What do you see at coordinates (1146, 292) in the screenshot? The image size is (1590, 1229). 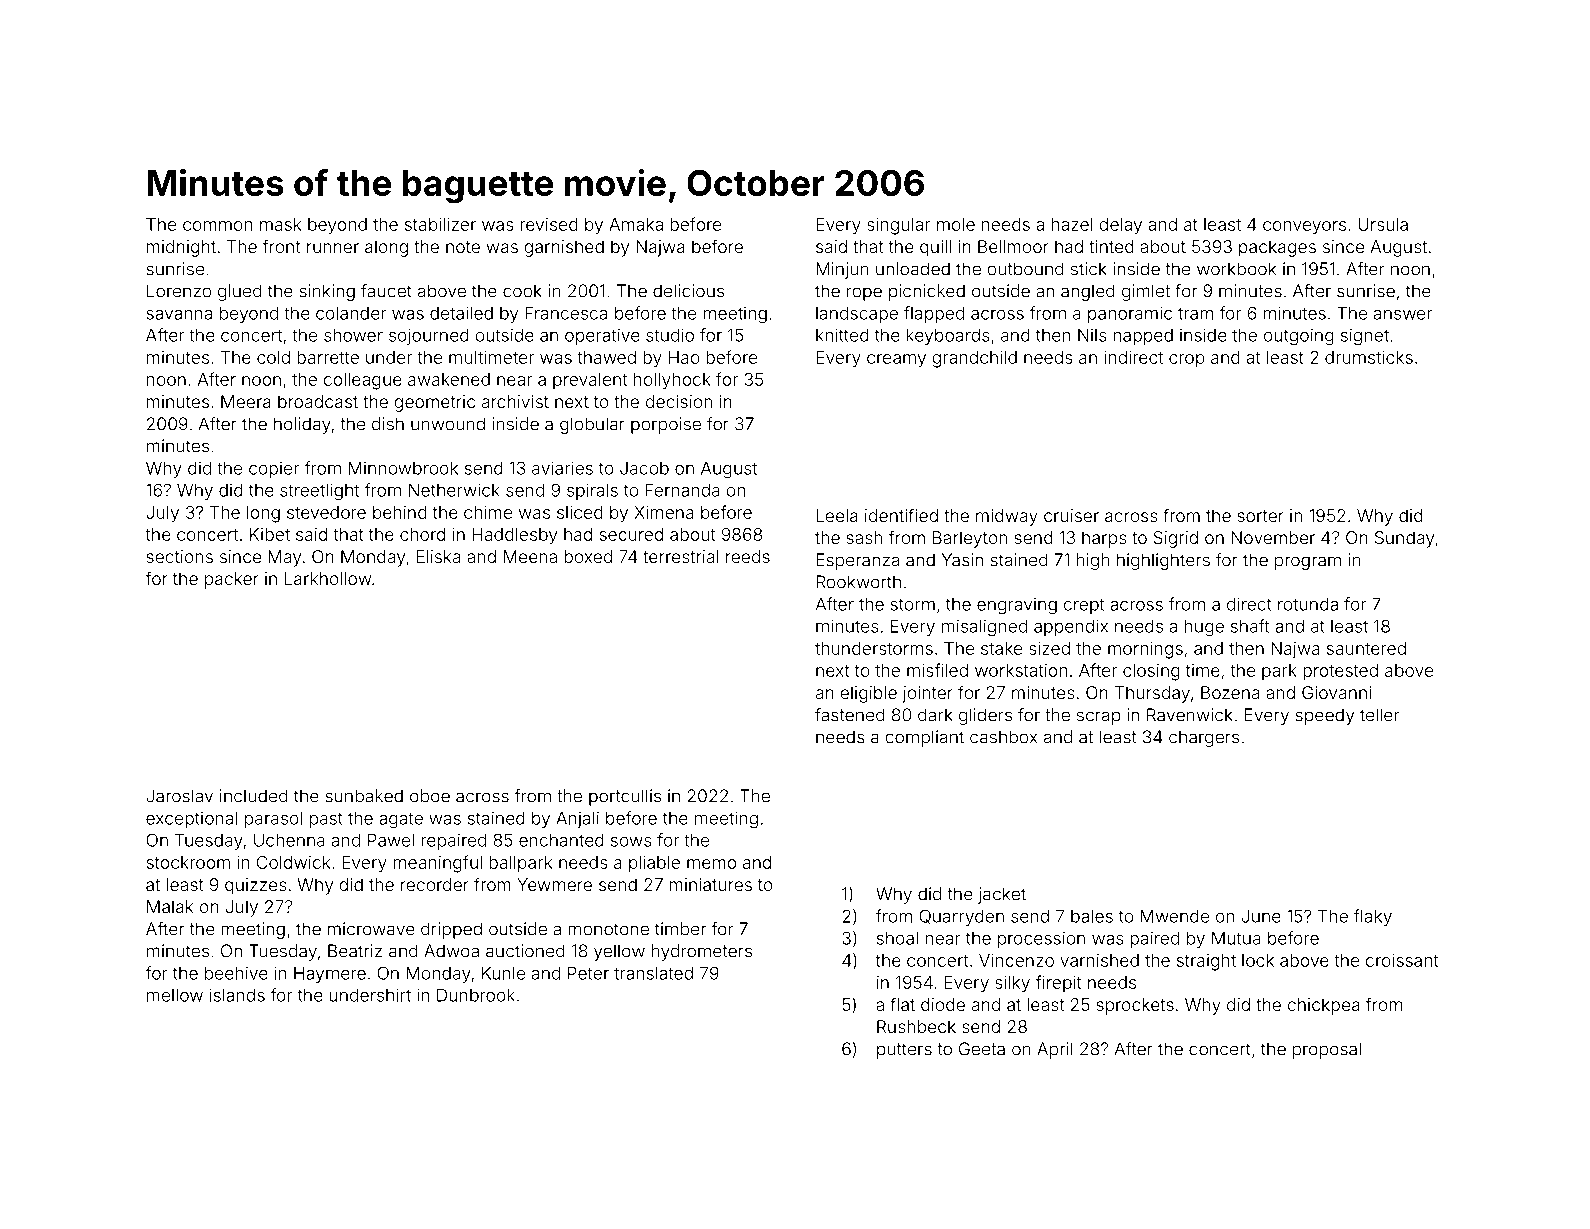 I see `gimlet` at bounding box center [1146, 292].
